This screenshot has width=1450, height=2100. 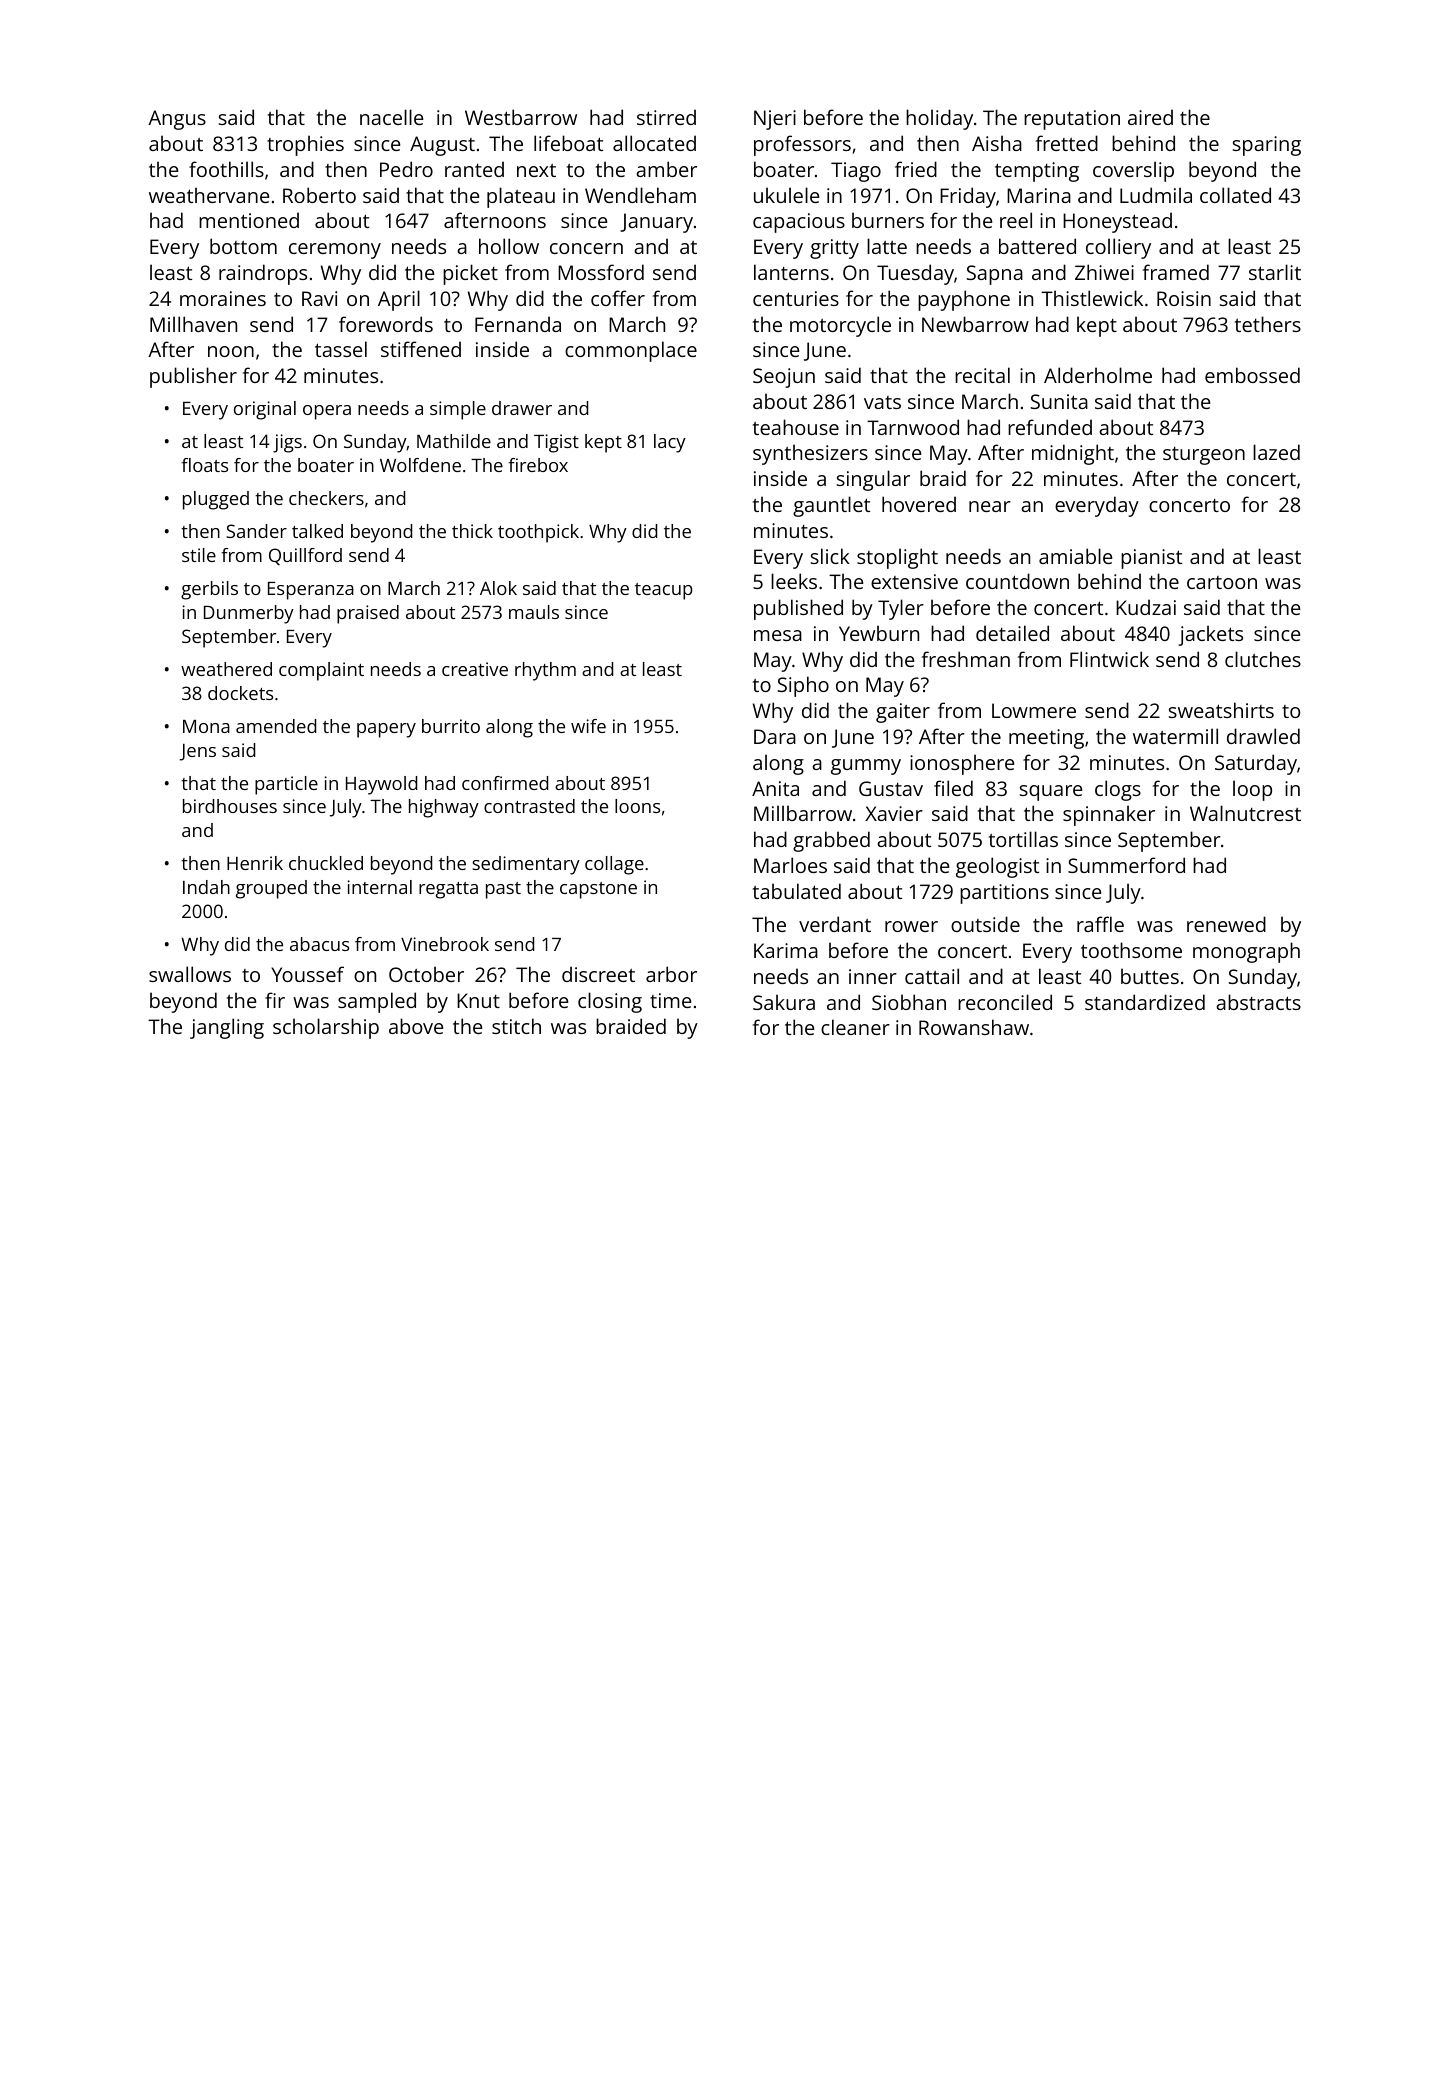 I want to click on birdhouses, so click(x=230, y=806).
